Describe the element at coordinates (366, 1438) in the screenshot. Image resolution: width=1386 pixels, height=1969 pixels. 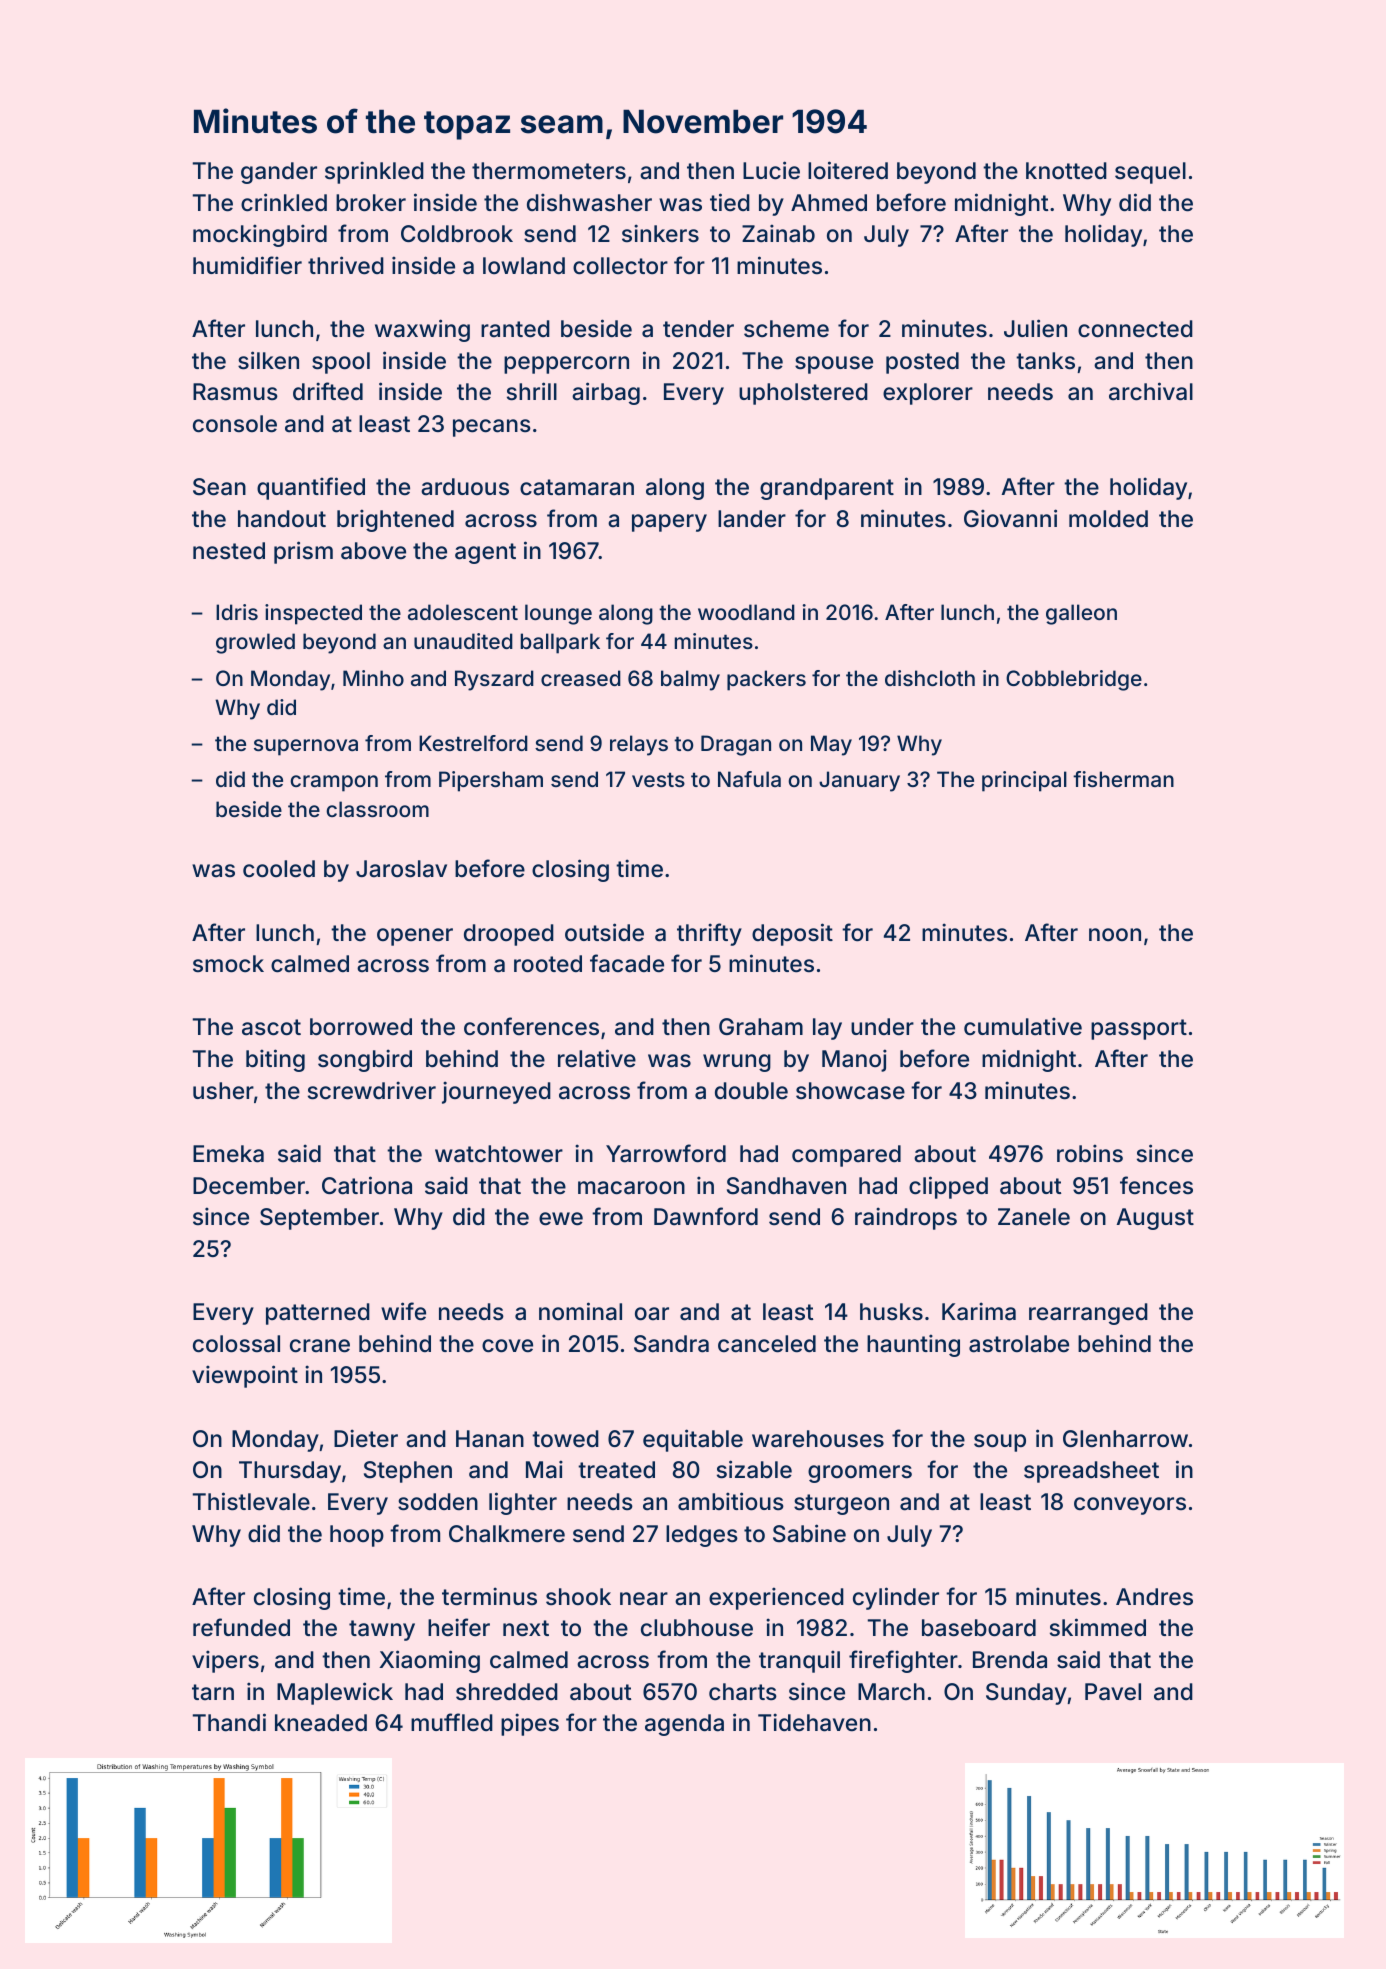
I see `Dieter` at that location.
